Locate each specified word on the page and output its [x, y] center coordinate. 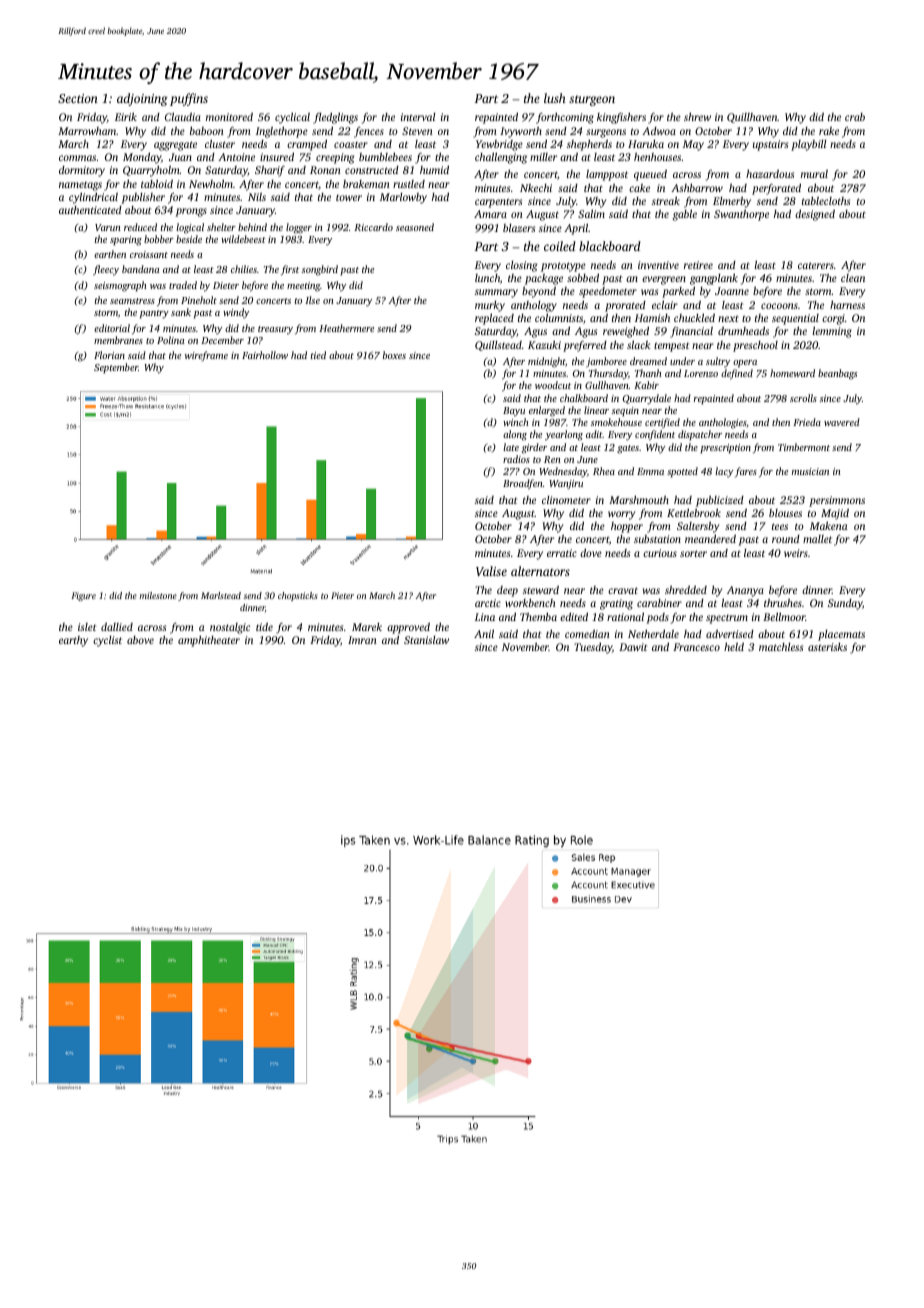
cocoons [779, 306]
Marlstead [221, 595]
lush [555, 98]
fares [746, 472]
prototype [563, 267]
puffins [189, 99]
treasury [275, 330]
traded [183, 285]
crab [855, 117]
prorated [625, 306]
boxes [394, 355]
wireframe [206, 356]
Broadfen [523, 484]
